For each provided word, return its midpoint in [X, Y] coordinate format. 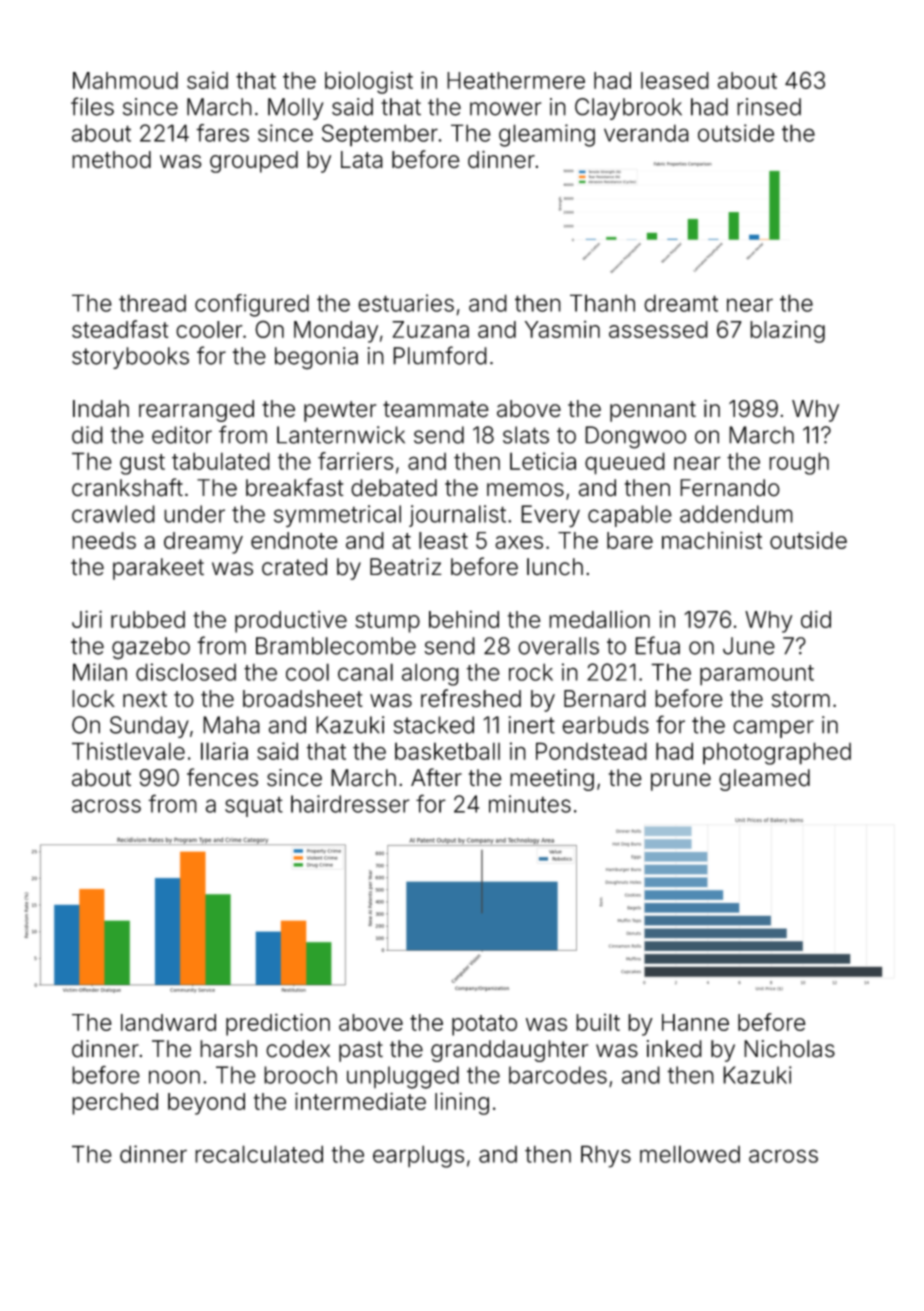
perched [115, 1104]
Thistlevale [128, 751]
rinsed [769, 107]
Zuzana [430, 329]
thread [152, 303]
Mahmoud [125, 80]
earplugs [418, 1156]
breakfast [295, 487]
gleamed [764, 780]
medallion [599, 619]
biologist [369, 83]
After [436, 777]
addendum [736, 514]
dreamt [681, 303]
